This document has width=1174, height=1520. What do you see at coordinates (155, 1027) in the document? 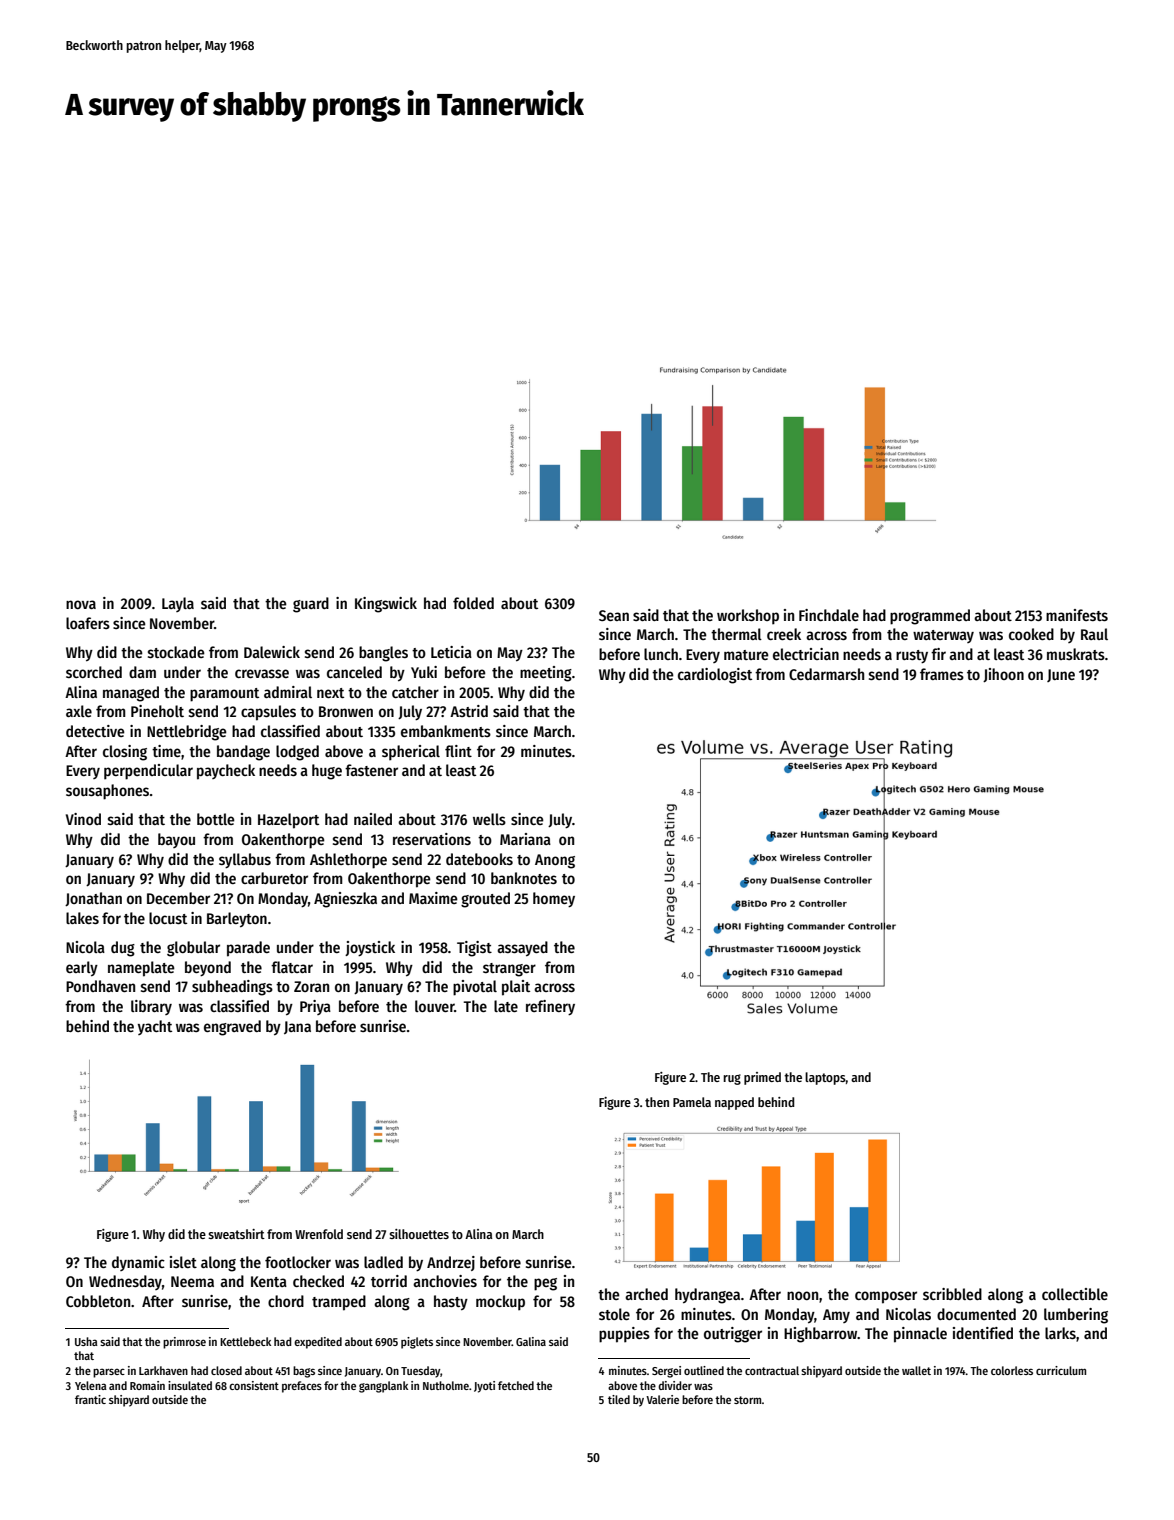
I see `yacht` at bounding box center [155, 1027].
